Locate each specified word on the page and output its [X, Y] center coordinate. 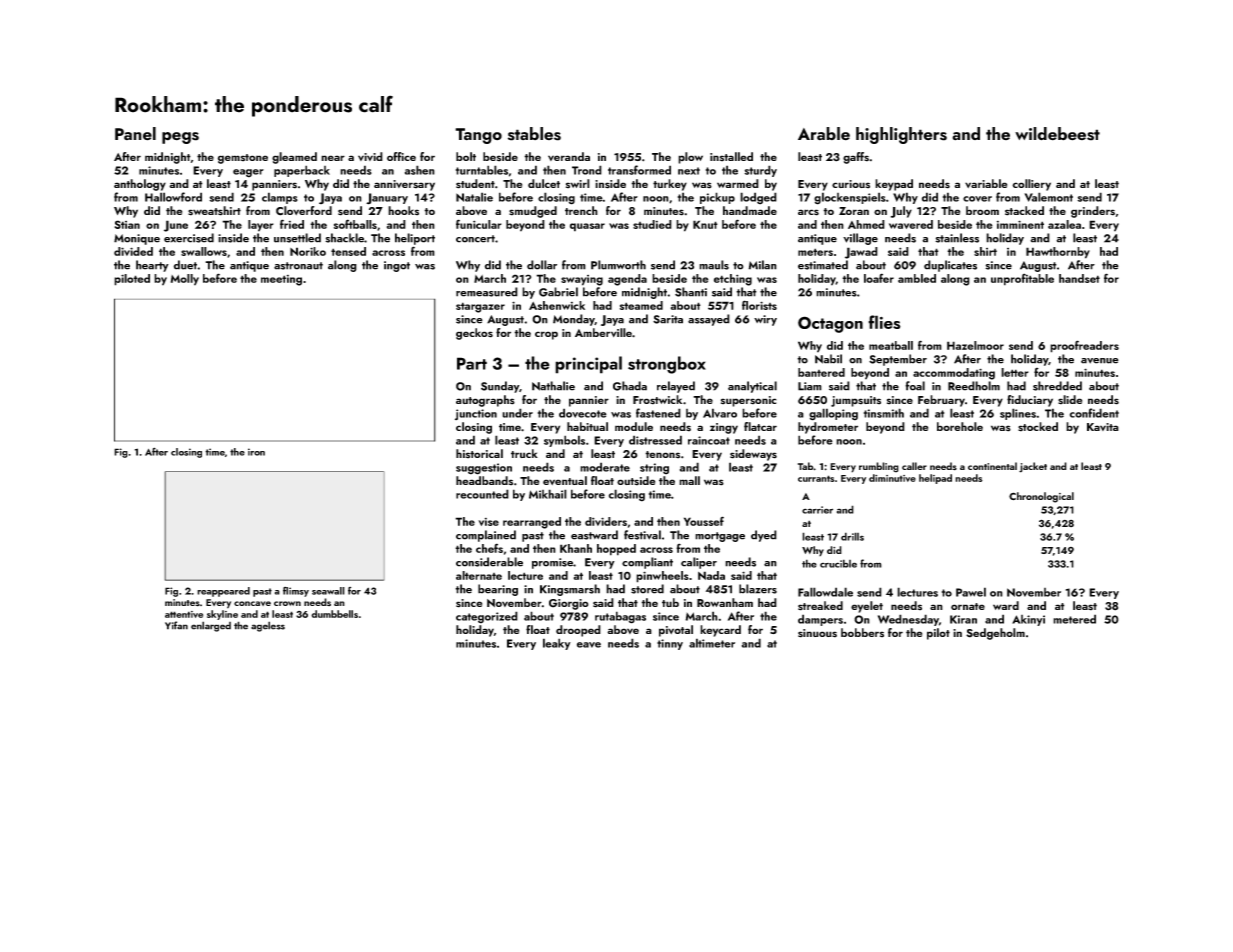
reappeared [223, 592]
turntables [482, 170]
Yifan [176, 625]
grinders [1093, 212]
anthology [140, 185]
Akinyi [1028, 620]
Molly [185, 280]
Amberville [603, 332]
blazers [758, 589]
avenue [1100, 361]
